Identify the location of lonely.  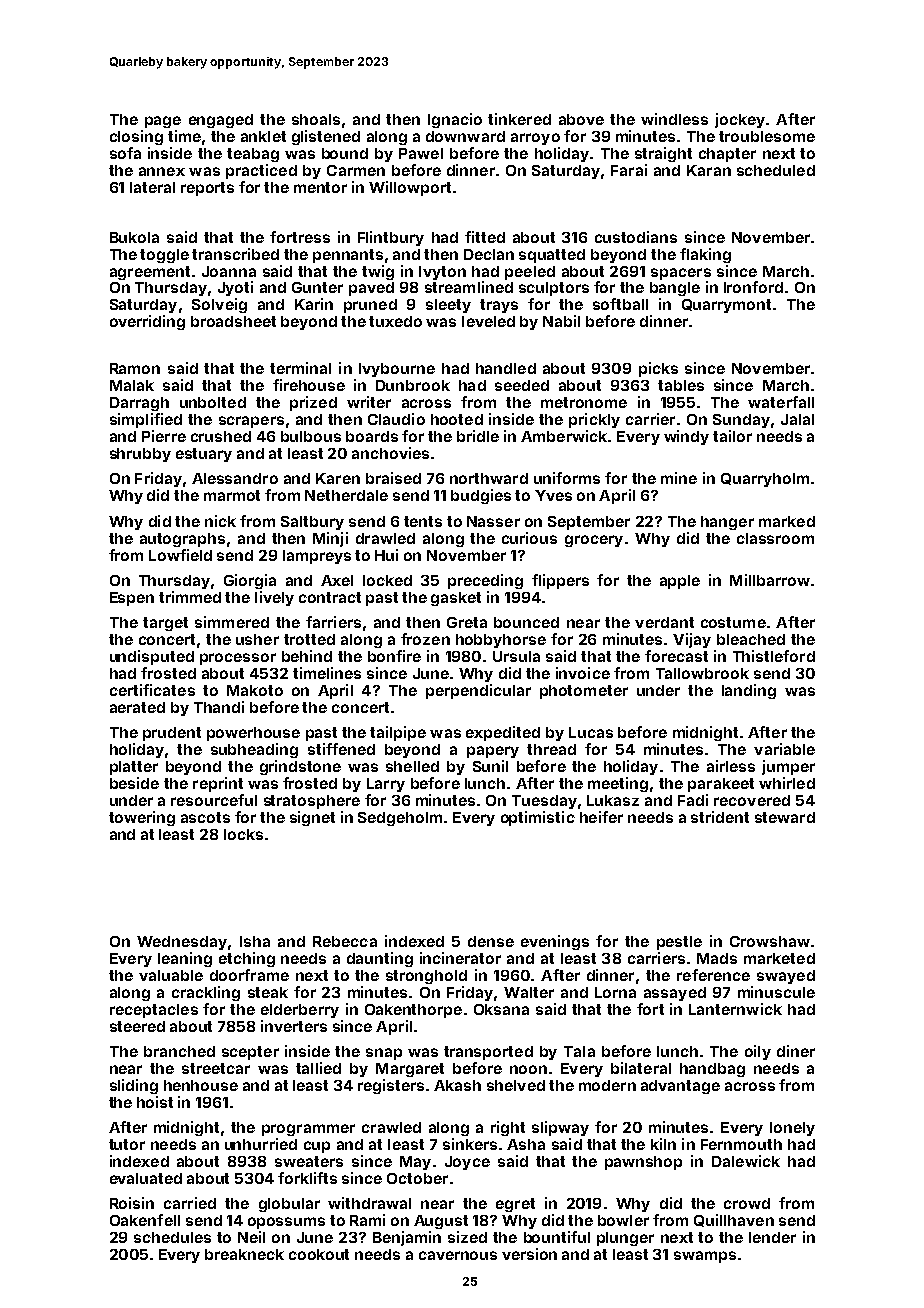
(792, 1129).
